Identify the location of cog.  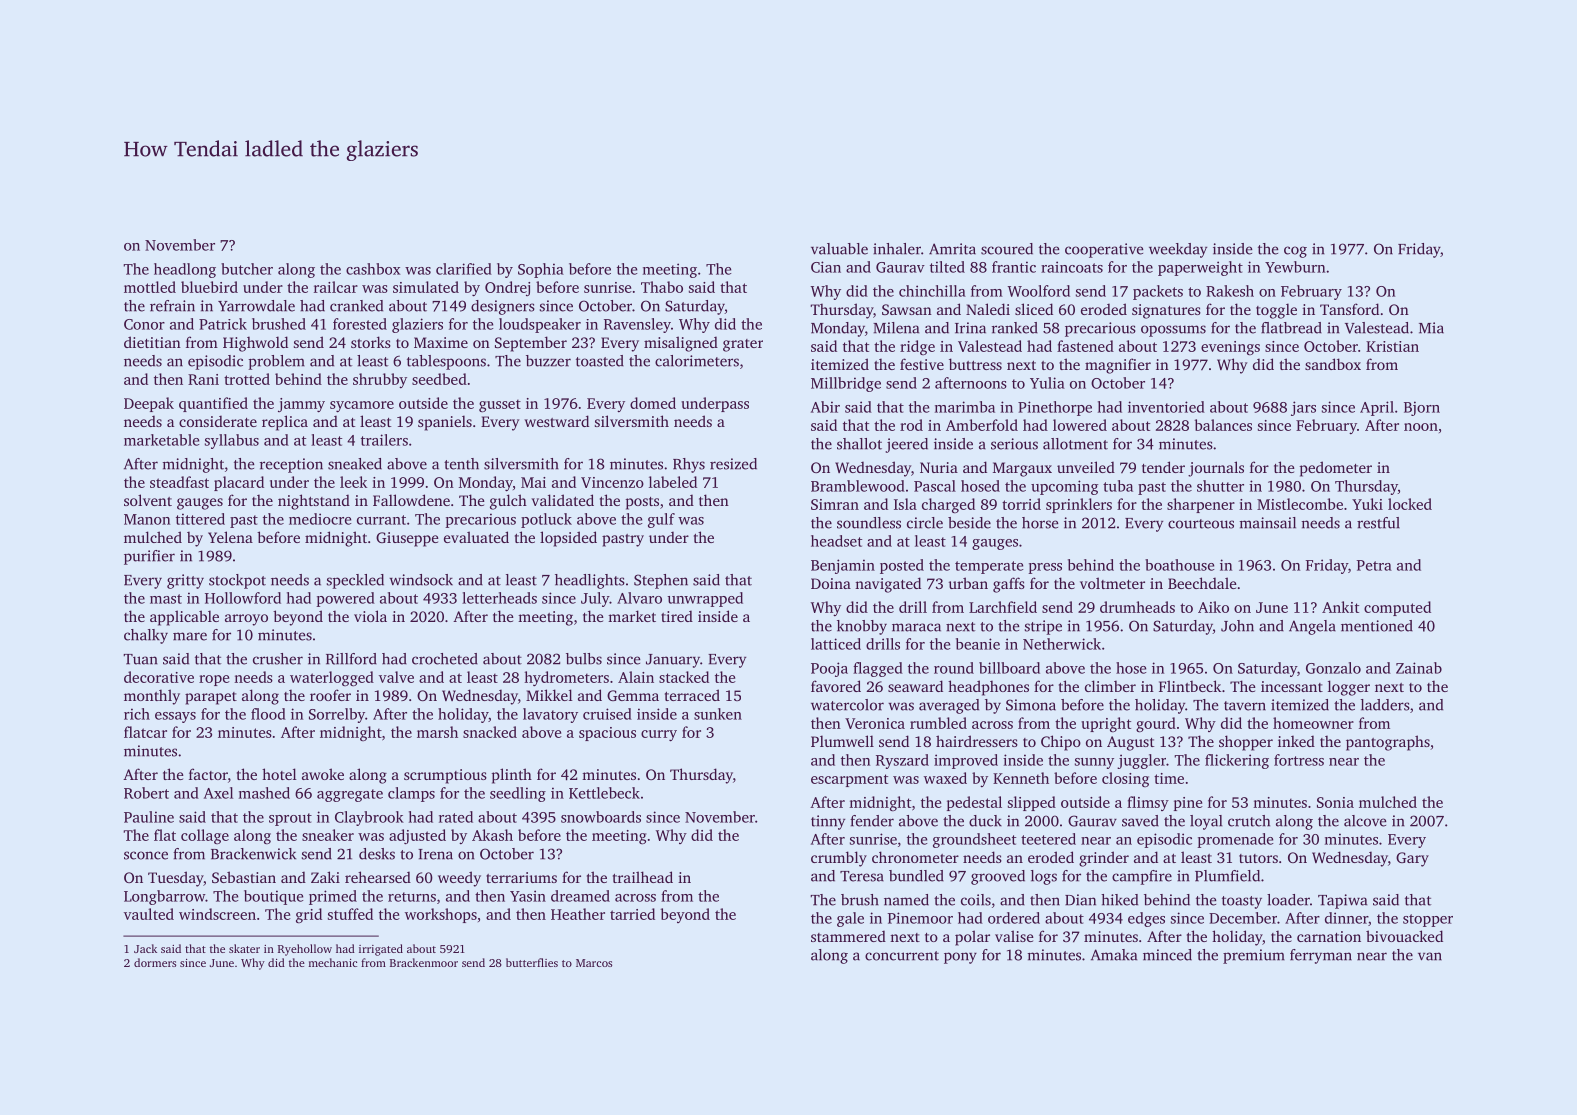
(1295, 252).
